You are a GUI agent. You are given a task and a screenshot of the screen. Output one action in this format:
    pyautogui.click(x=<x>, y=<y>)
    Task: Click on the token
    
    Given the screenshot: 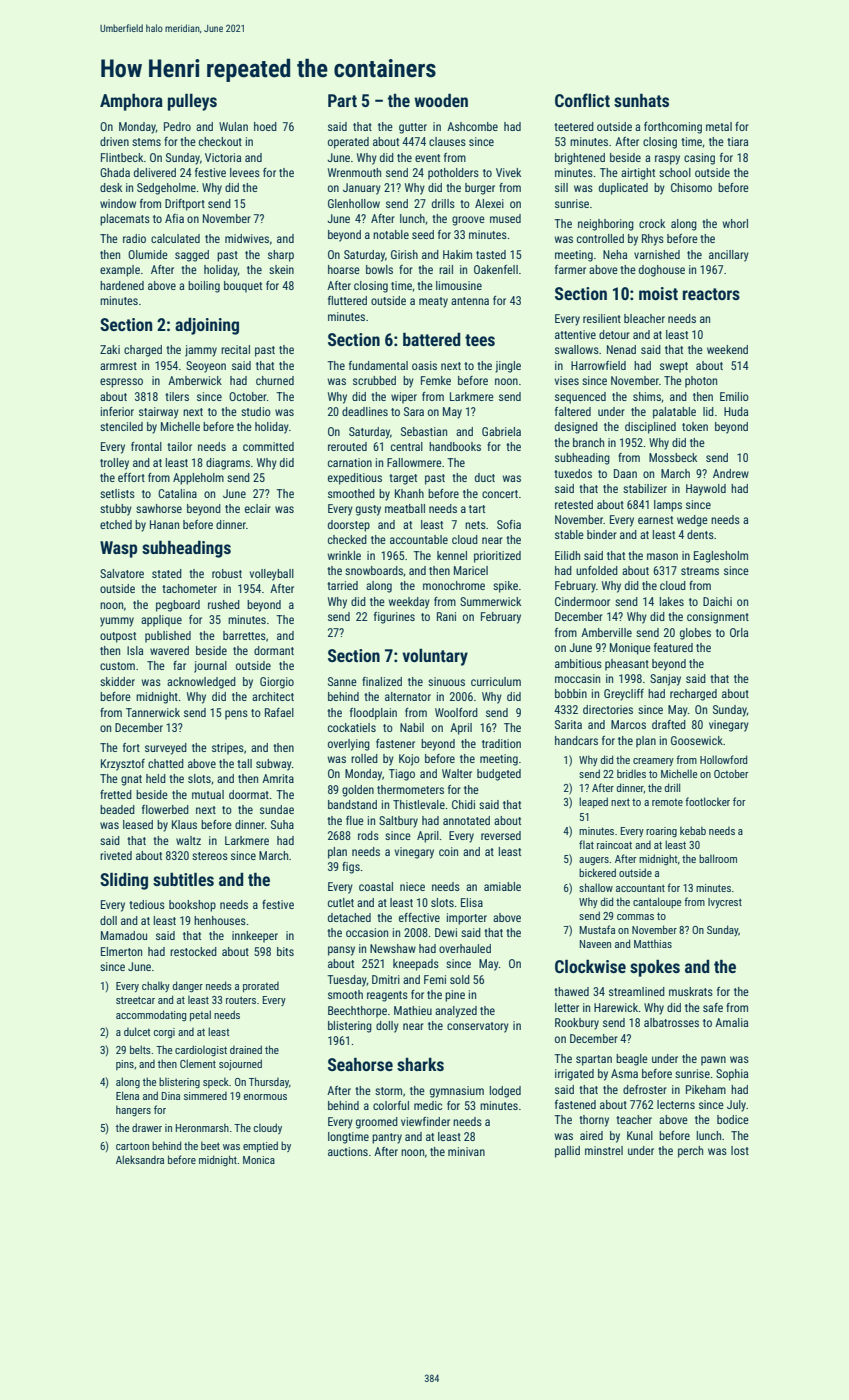 What is the action you would take?
    pyautogui.click(x=695, y=426)
